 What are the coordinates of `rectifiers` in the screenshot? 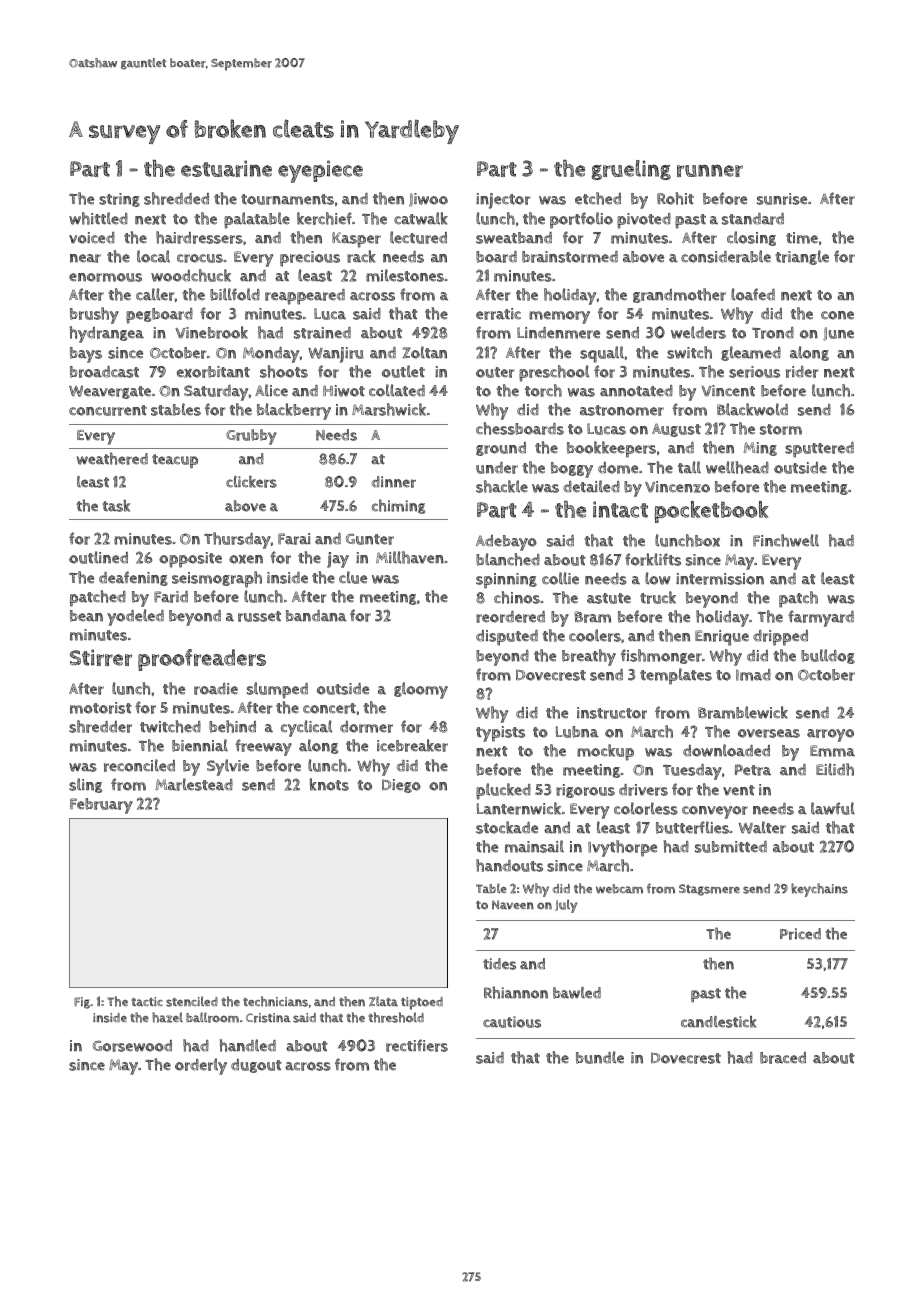 It's located at (417, 1045).
